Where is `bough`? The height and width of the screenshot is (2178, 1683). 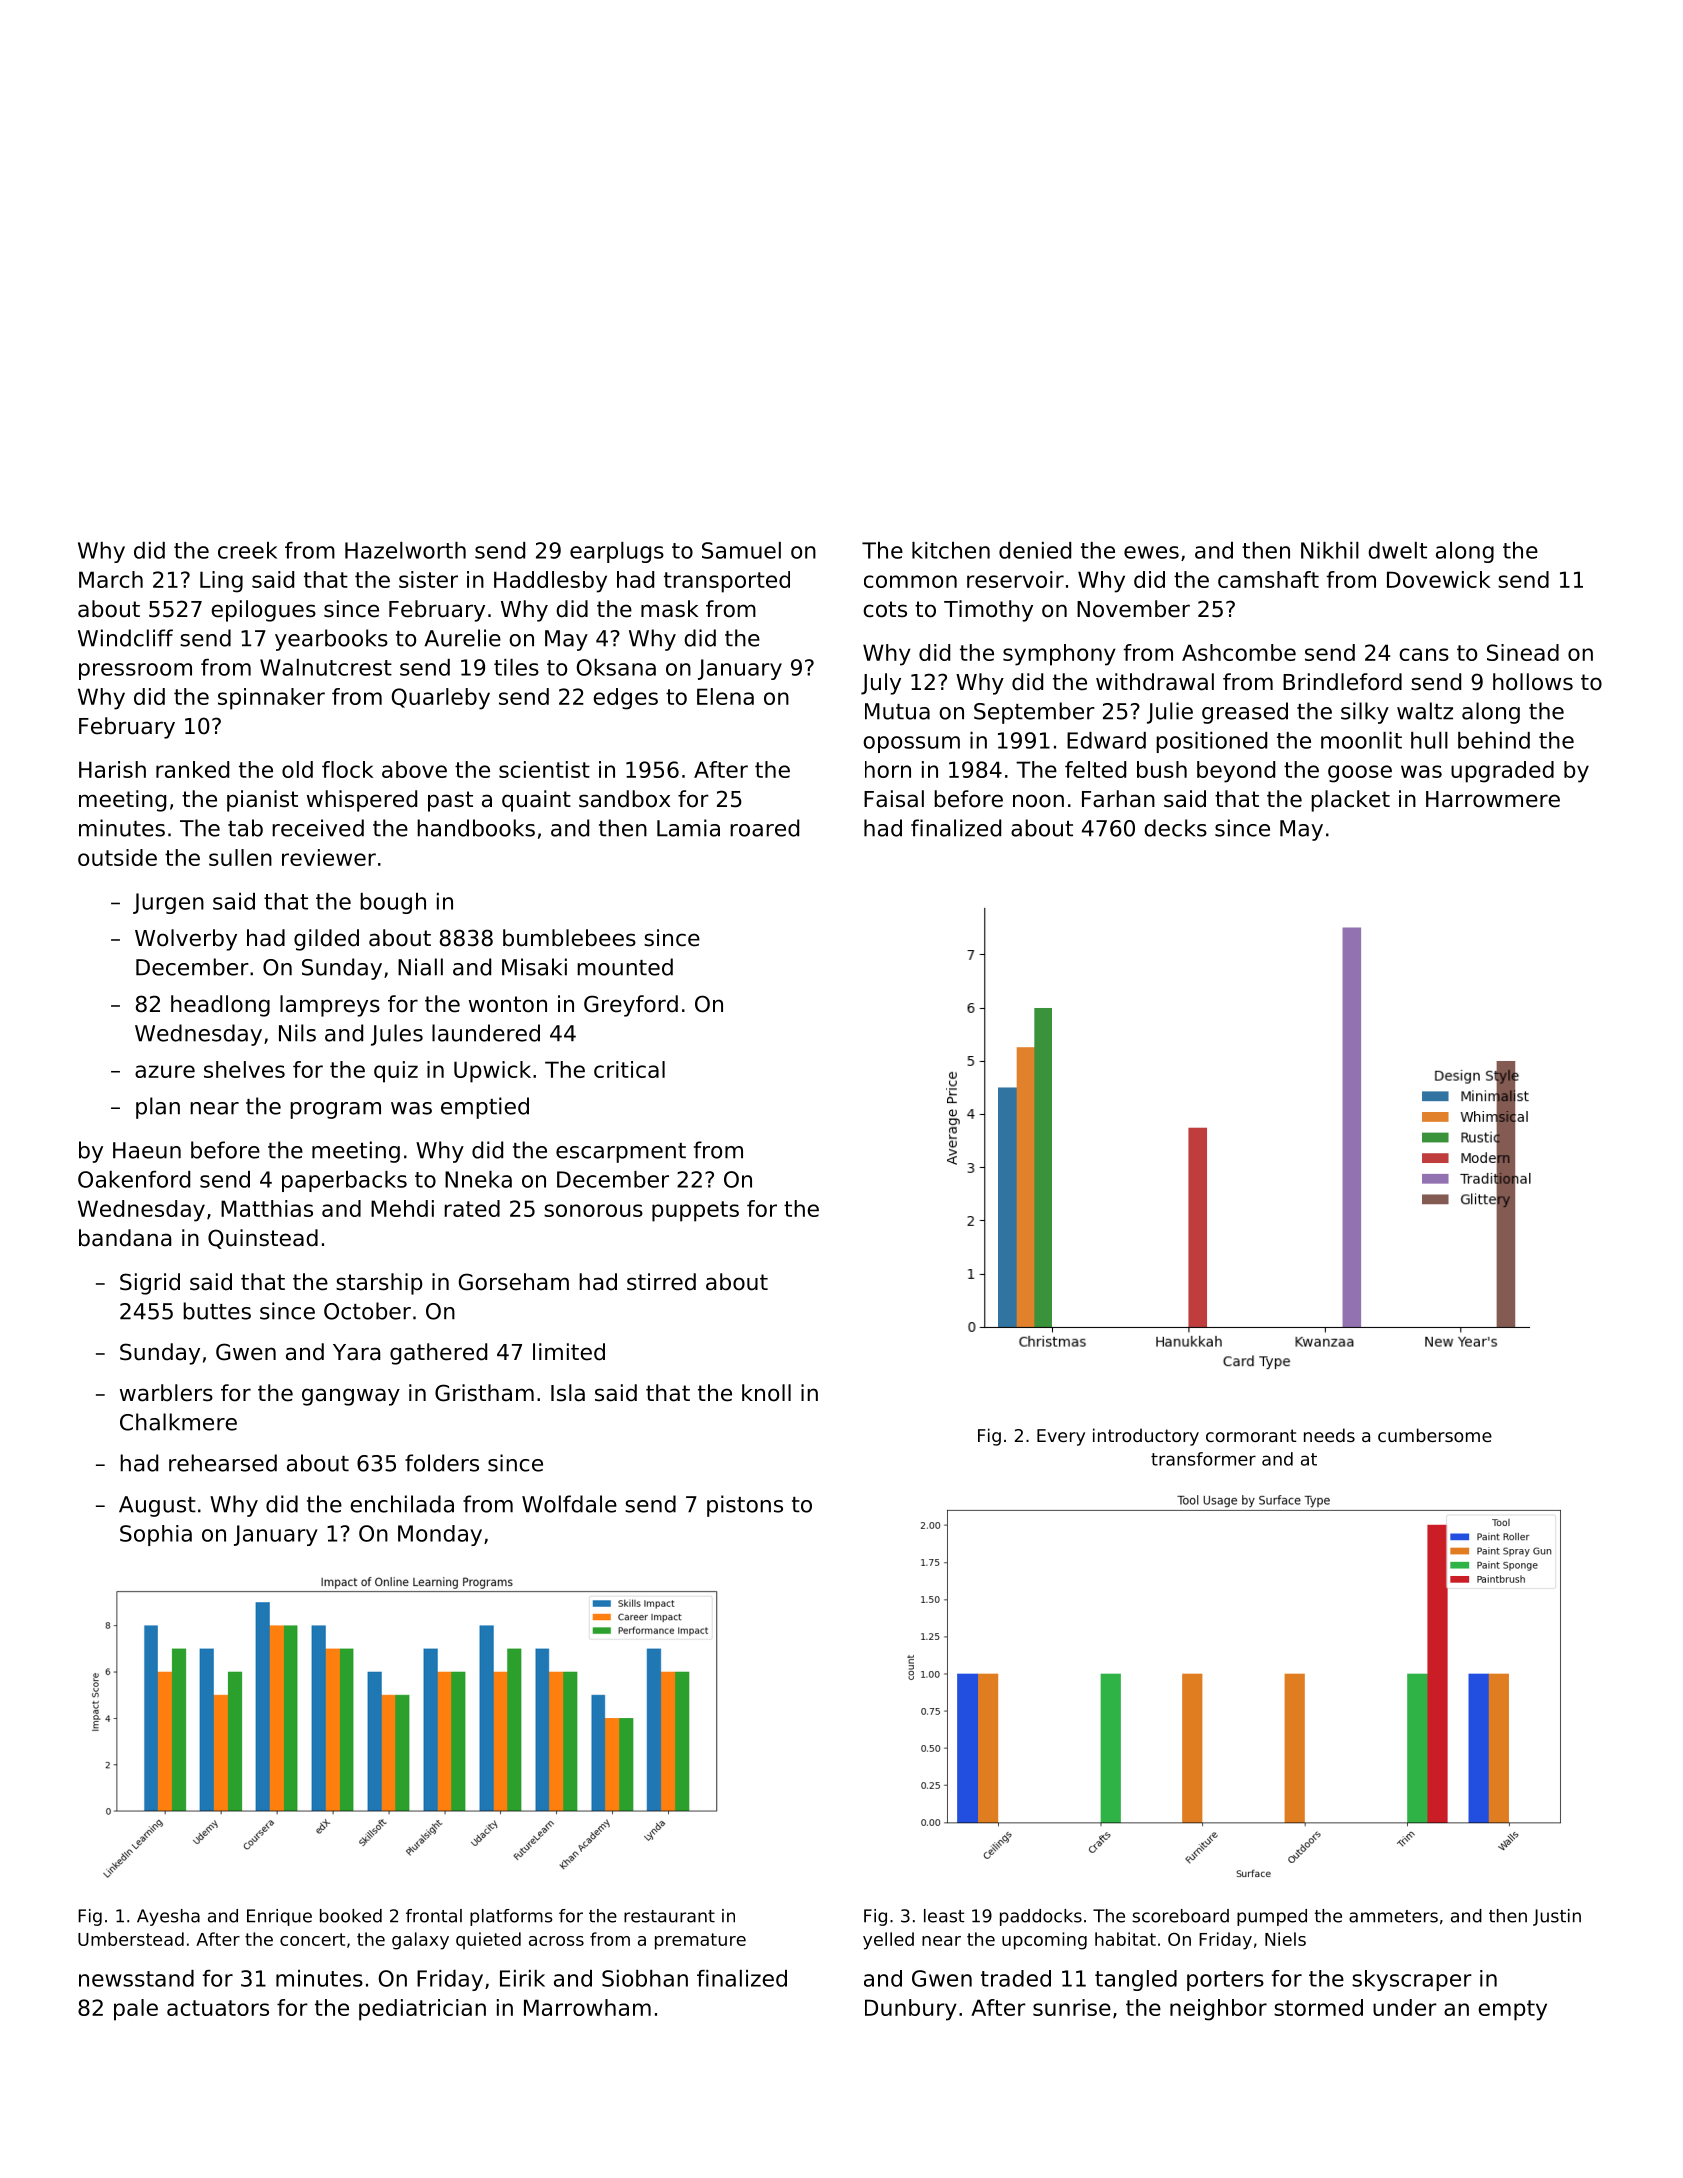 bough is located at coordinates (393, 903).
